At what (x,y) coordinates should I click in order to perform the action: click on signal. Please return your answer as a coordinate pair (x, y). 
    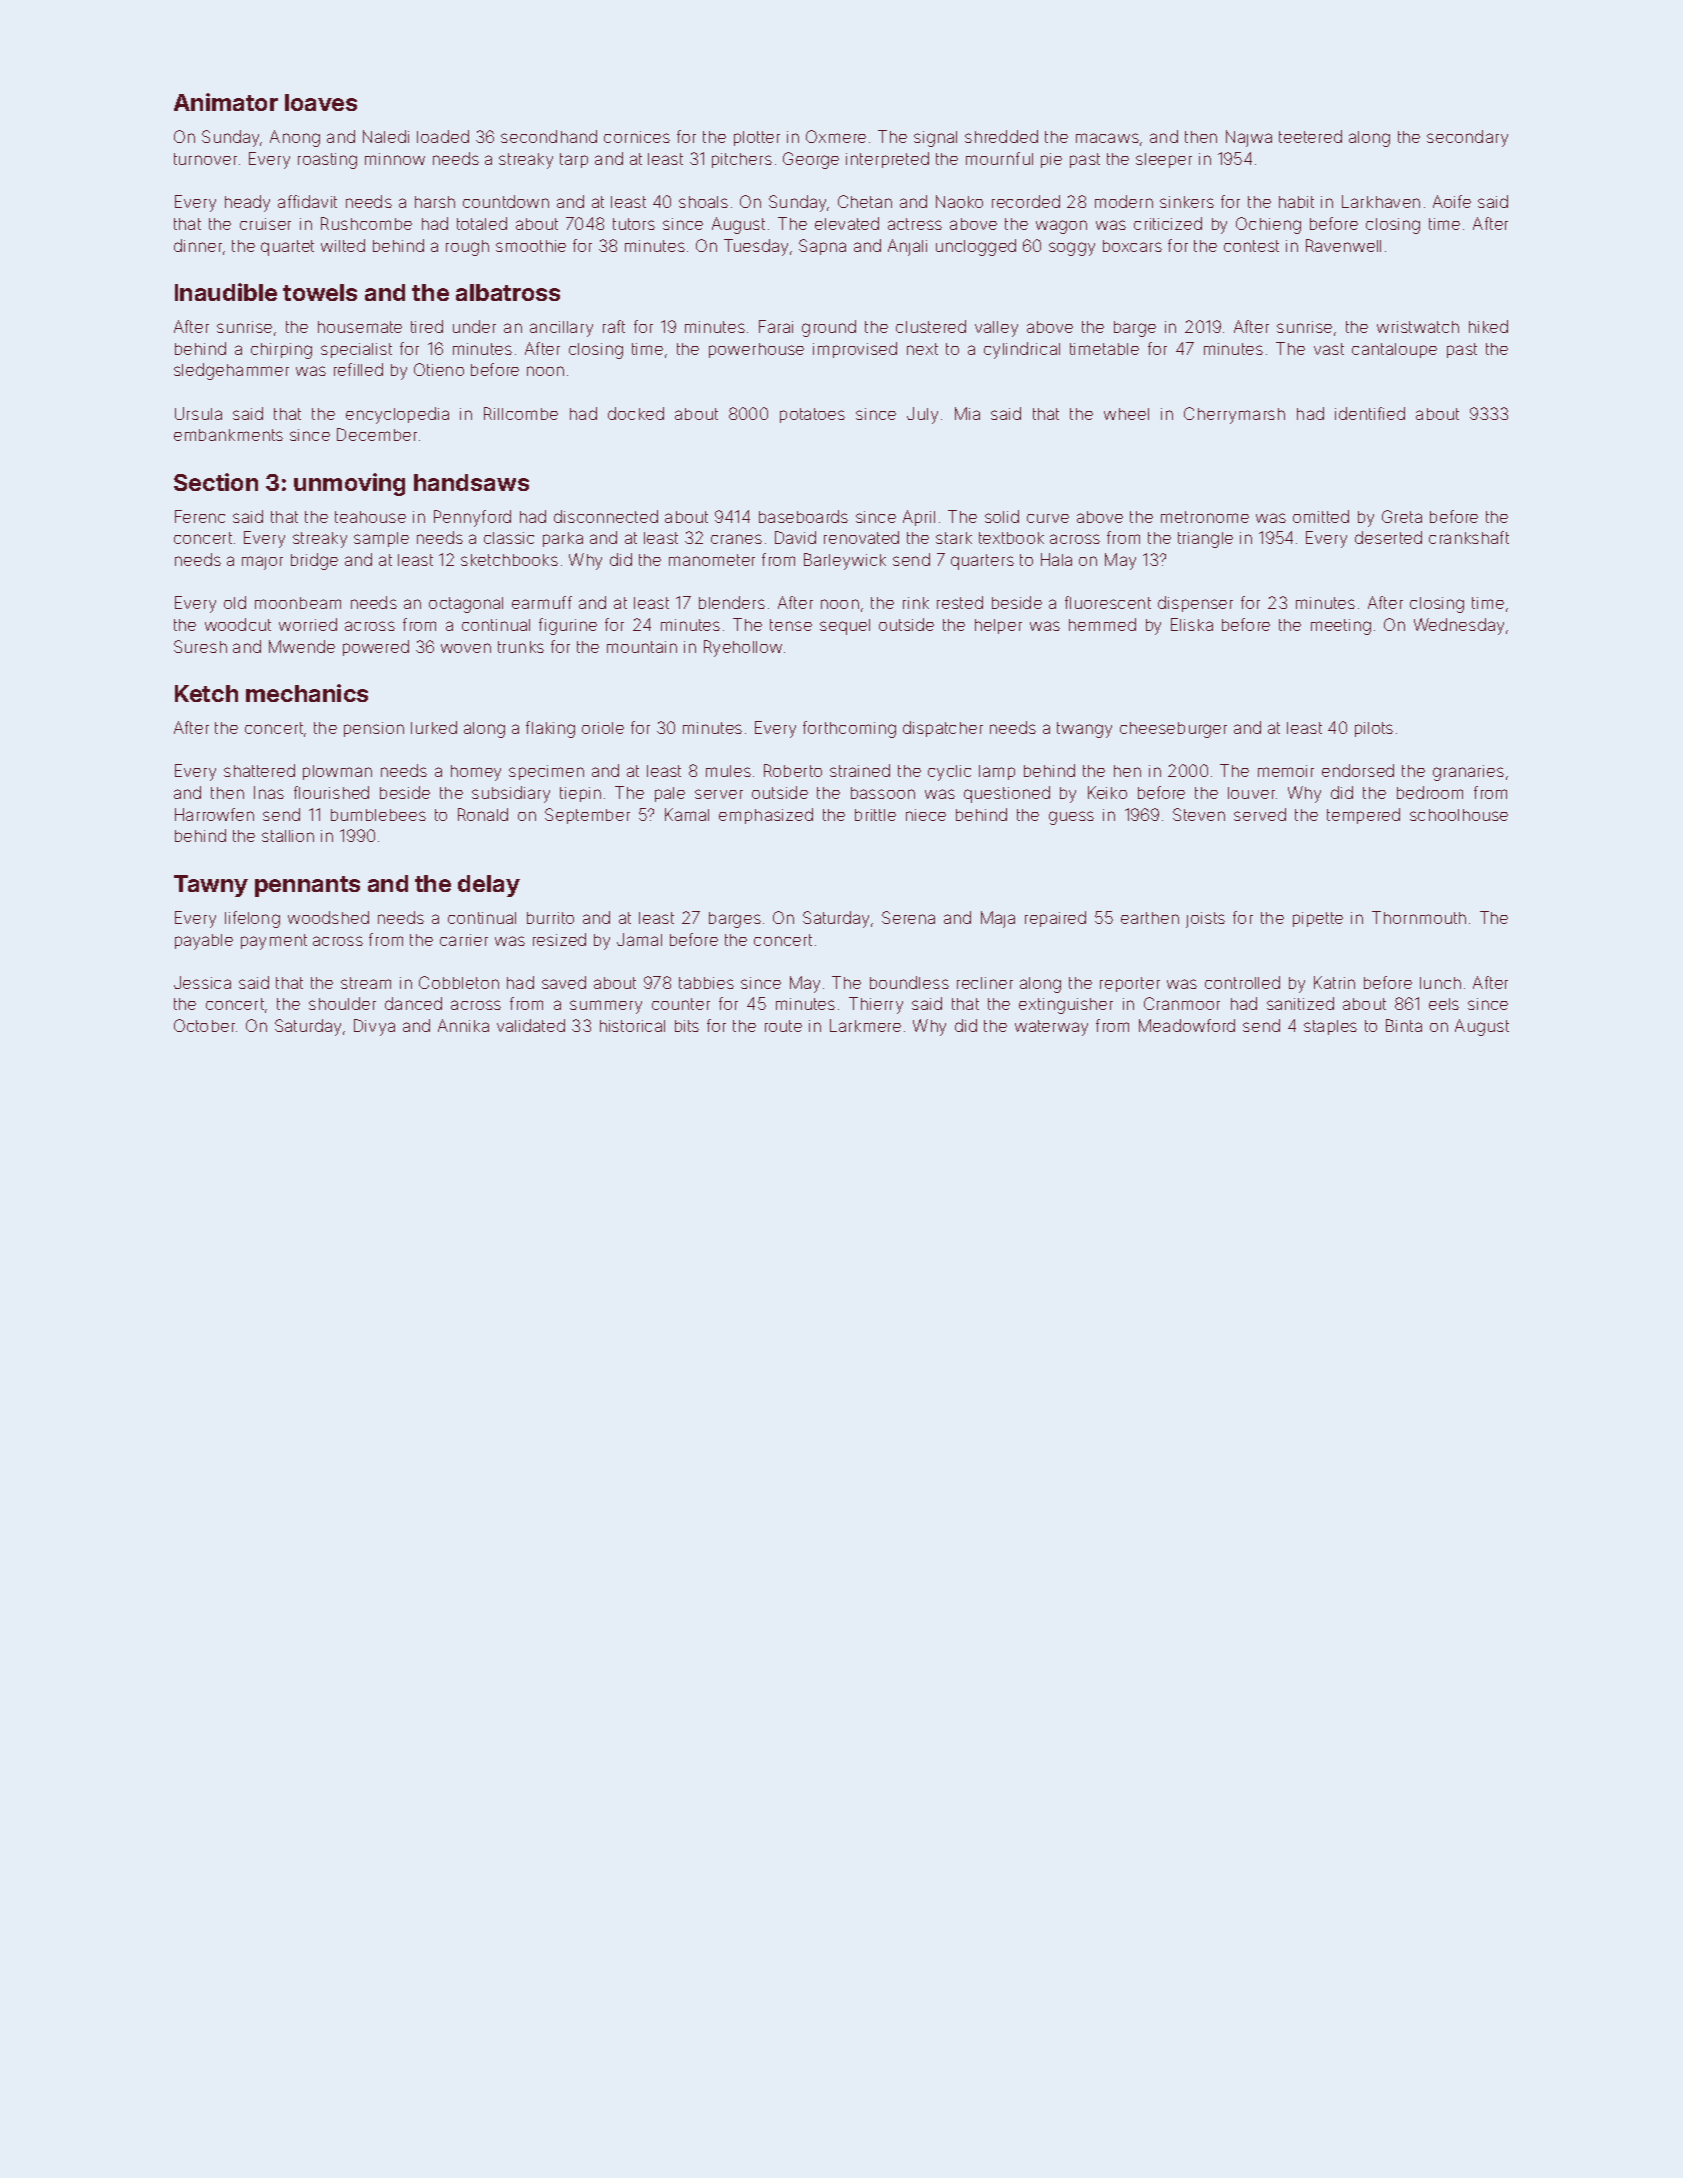
    Looking at the image, I should click on (935, 139).
